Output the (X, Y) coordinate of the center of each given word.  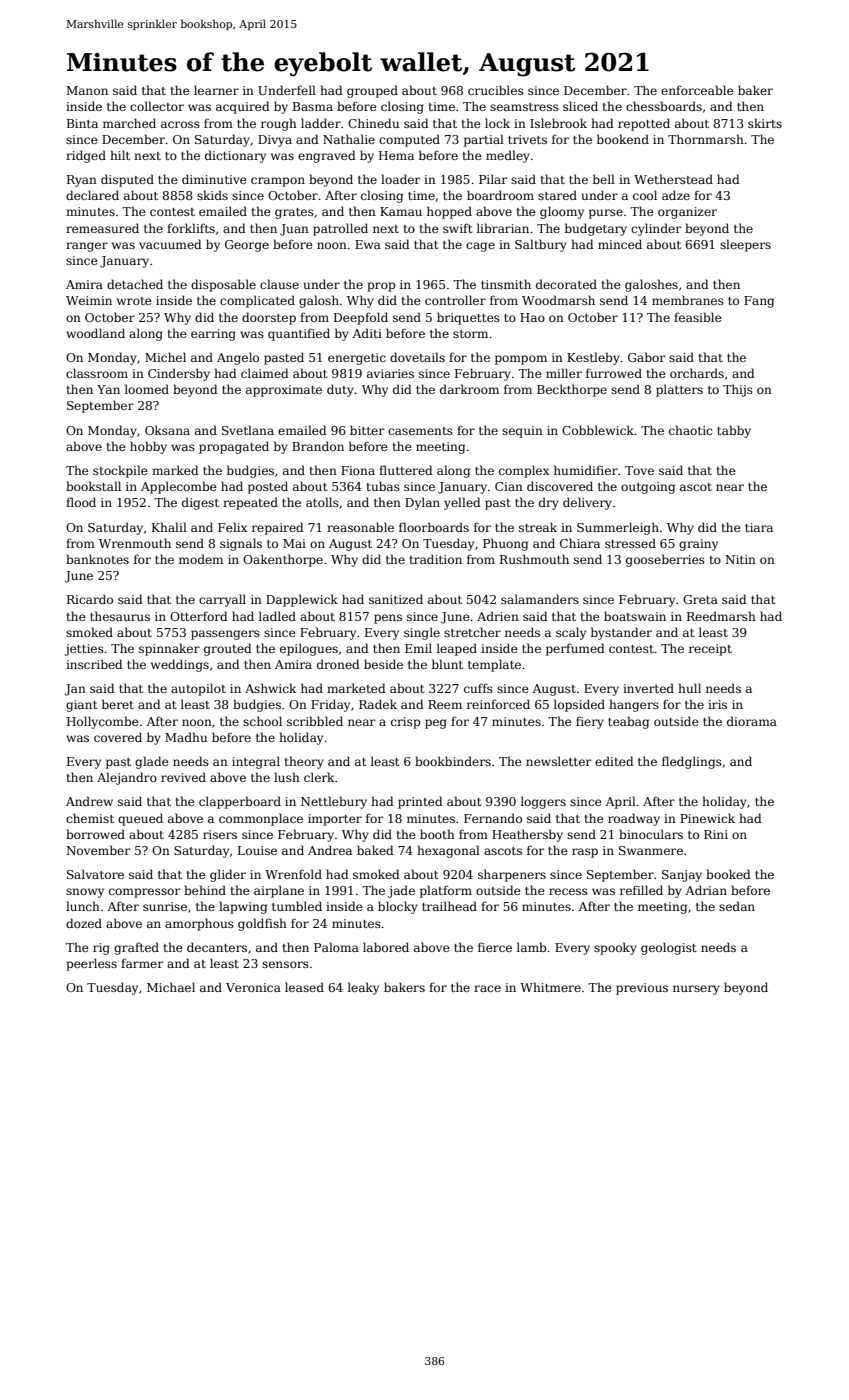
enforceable (697, 90)
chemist (90, 818)
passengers (225, 635)
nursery (696, 990)
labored (386, 947)
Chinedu (373, 123)
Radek (378, 704)
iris (717, 704)
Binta (82, 123)
